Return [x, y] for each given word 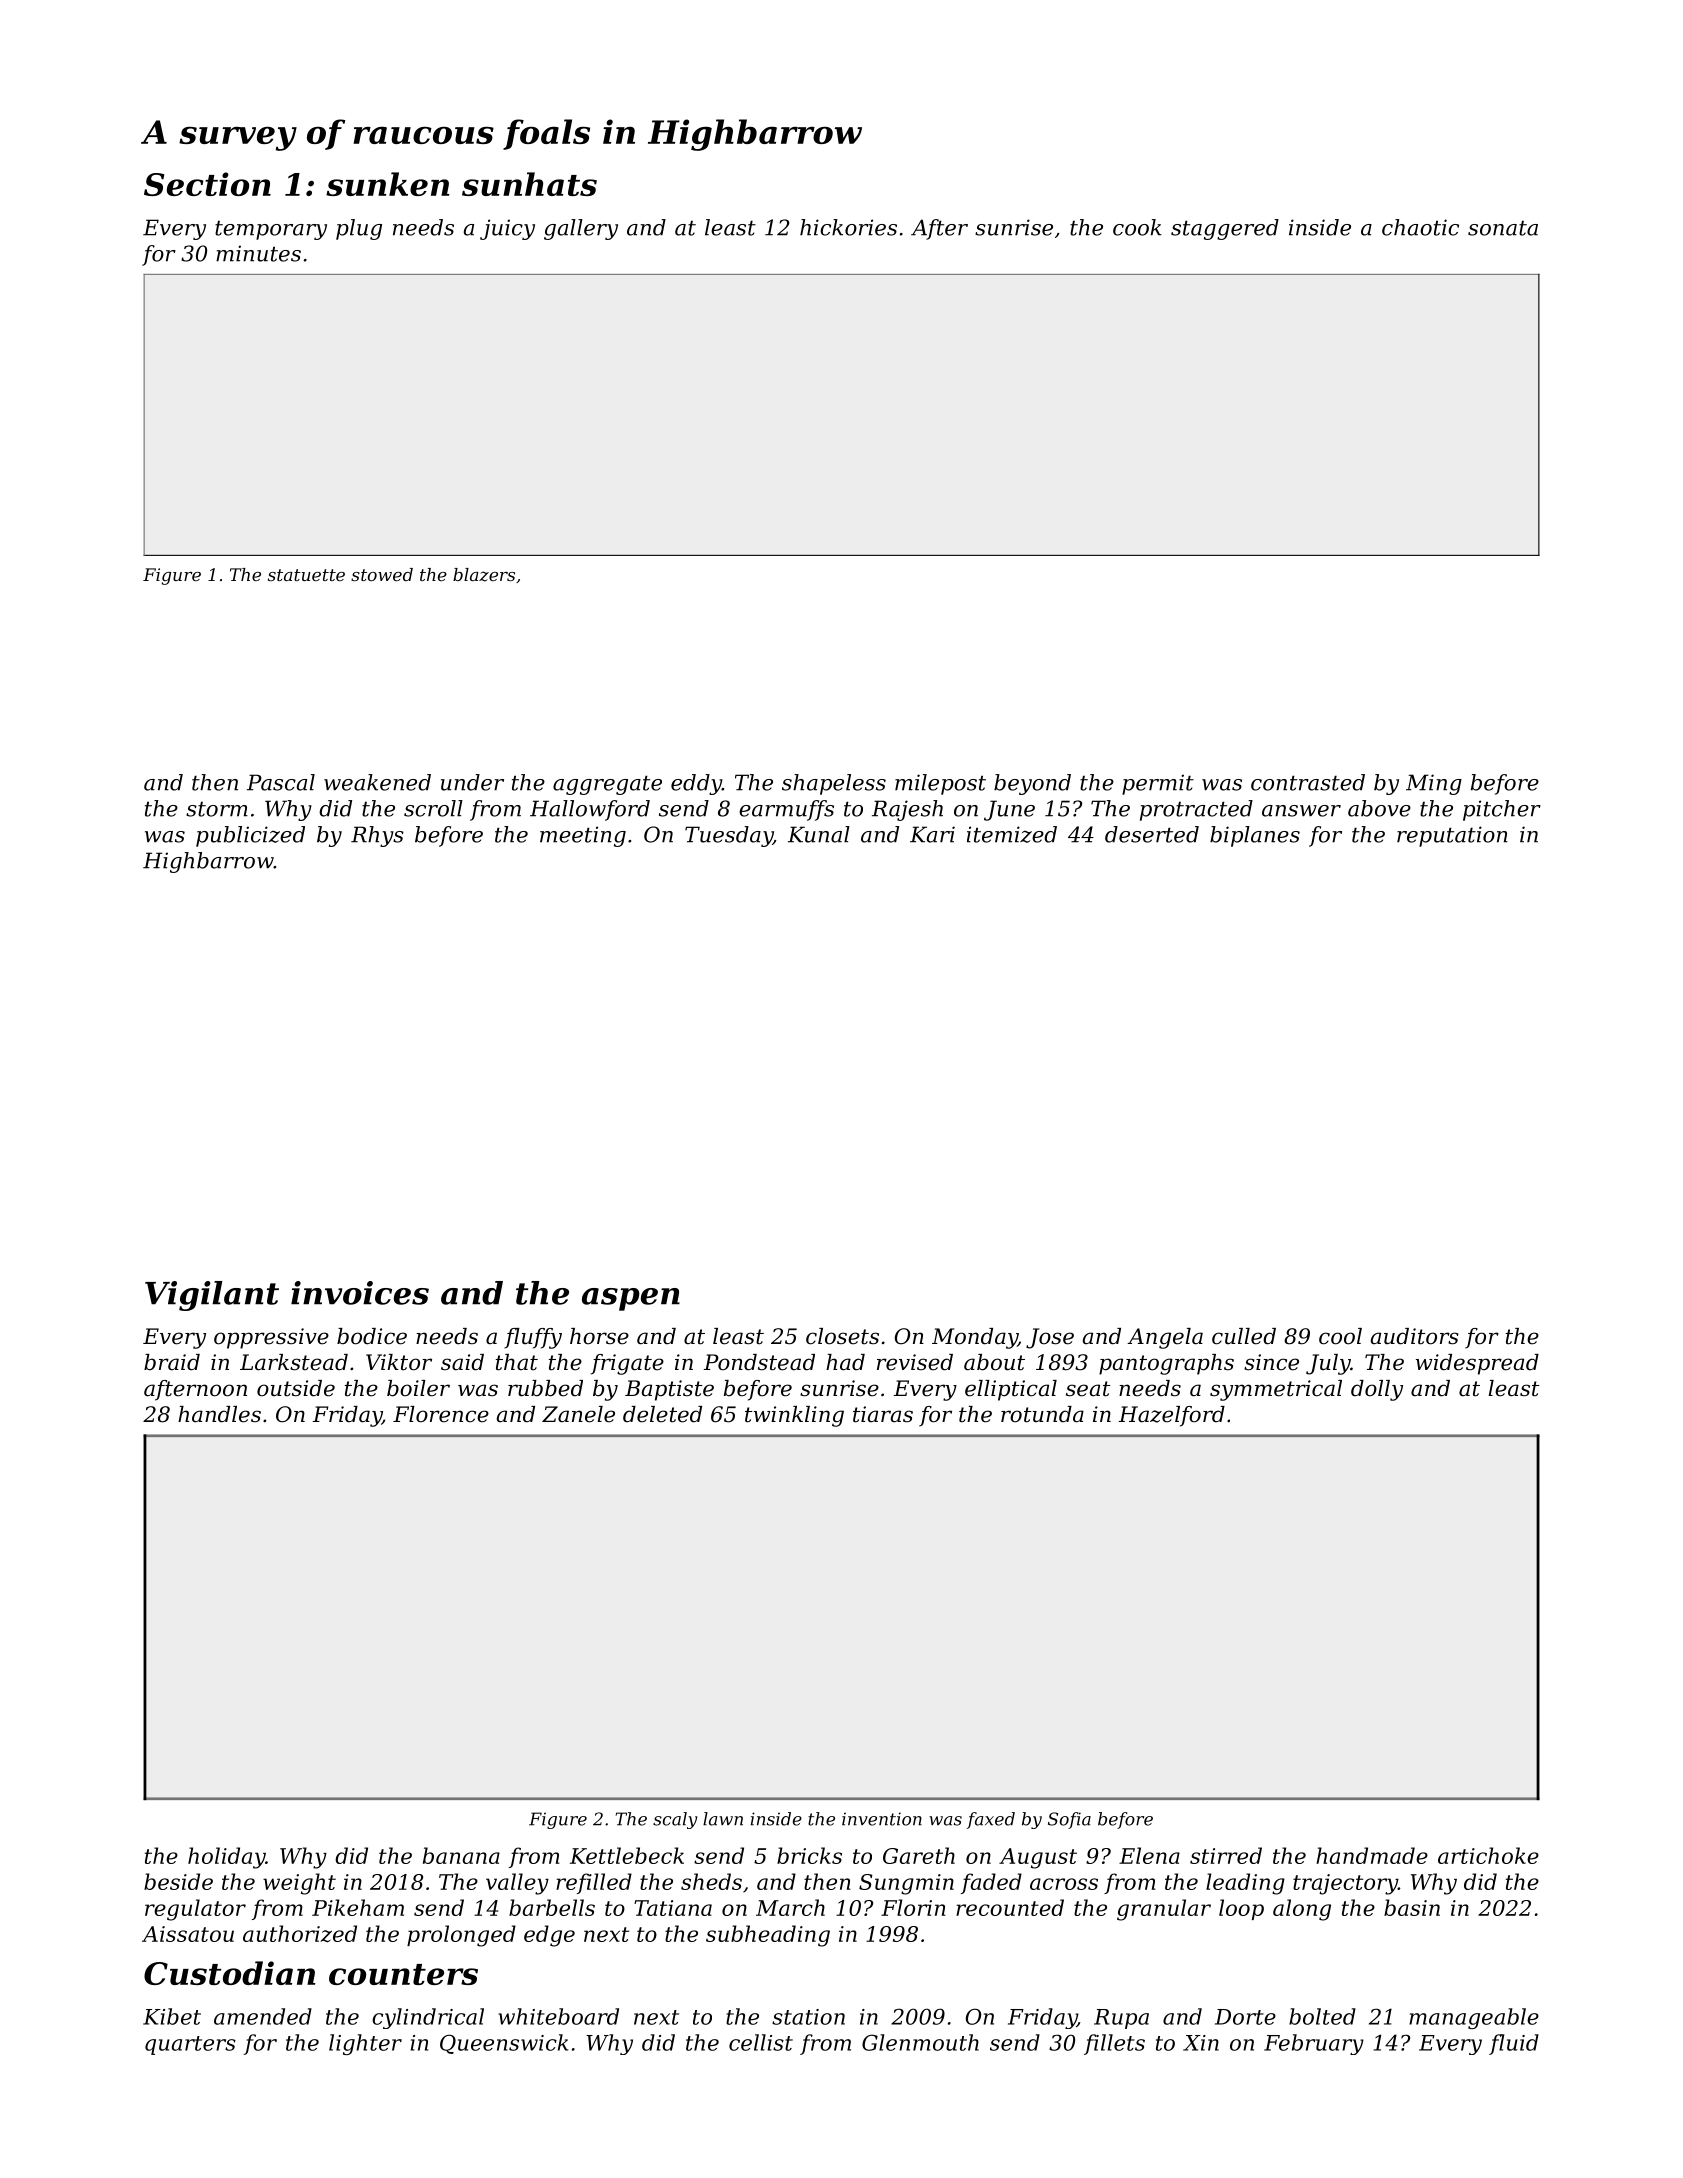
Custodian [230, 1973]
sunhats [529, 184]
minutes [258, 253]
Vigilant [212, 1296]
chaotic [1420, 227]
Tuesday [729, 836]
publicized [250, 836]
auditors [1415, 1336]
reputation [1452, 836]
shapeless [834, 784]
